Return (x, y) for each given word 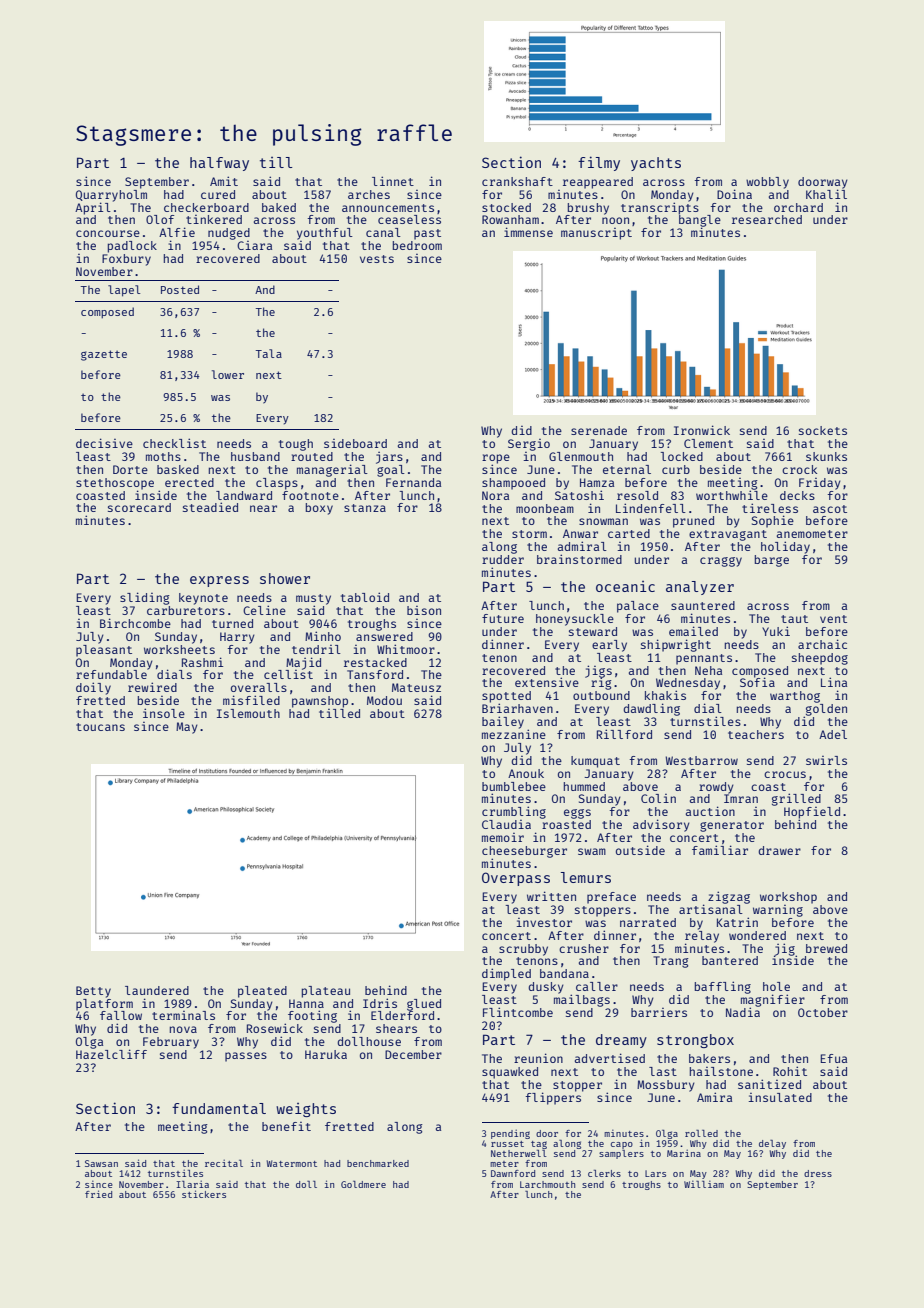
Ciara (254, 245)
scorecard (139, 507)
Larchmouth (547, 1184)
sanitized (769, 1084)
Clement (708, 443)
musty (313, 599)
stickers (204, 1194)
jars (389, 458)
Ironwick (702, 430)
